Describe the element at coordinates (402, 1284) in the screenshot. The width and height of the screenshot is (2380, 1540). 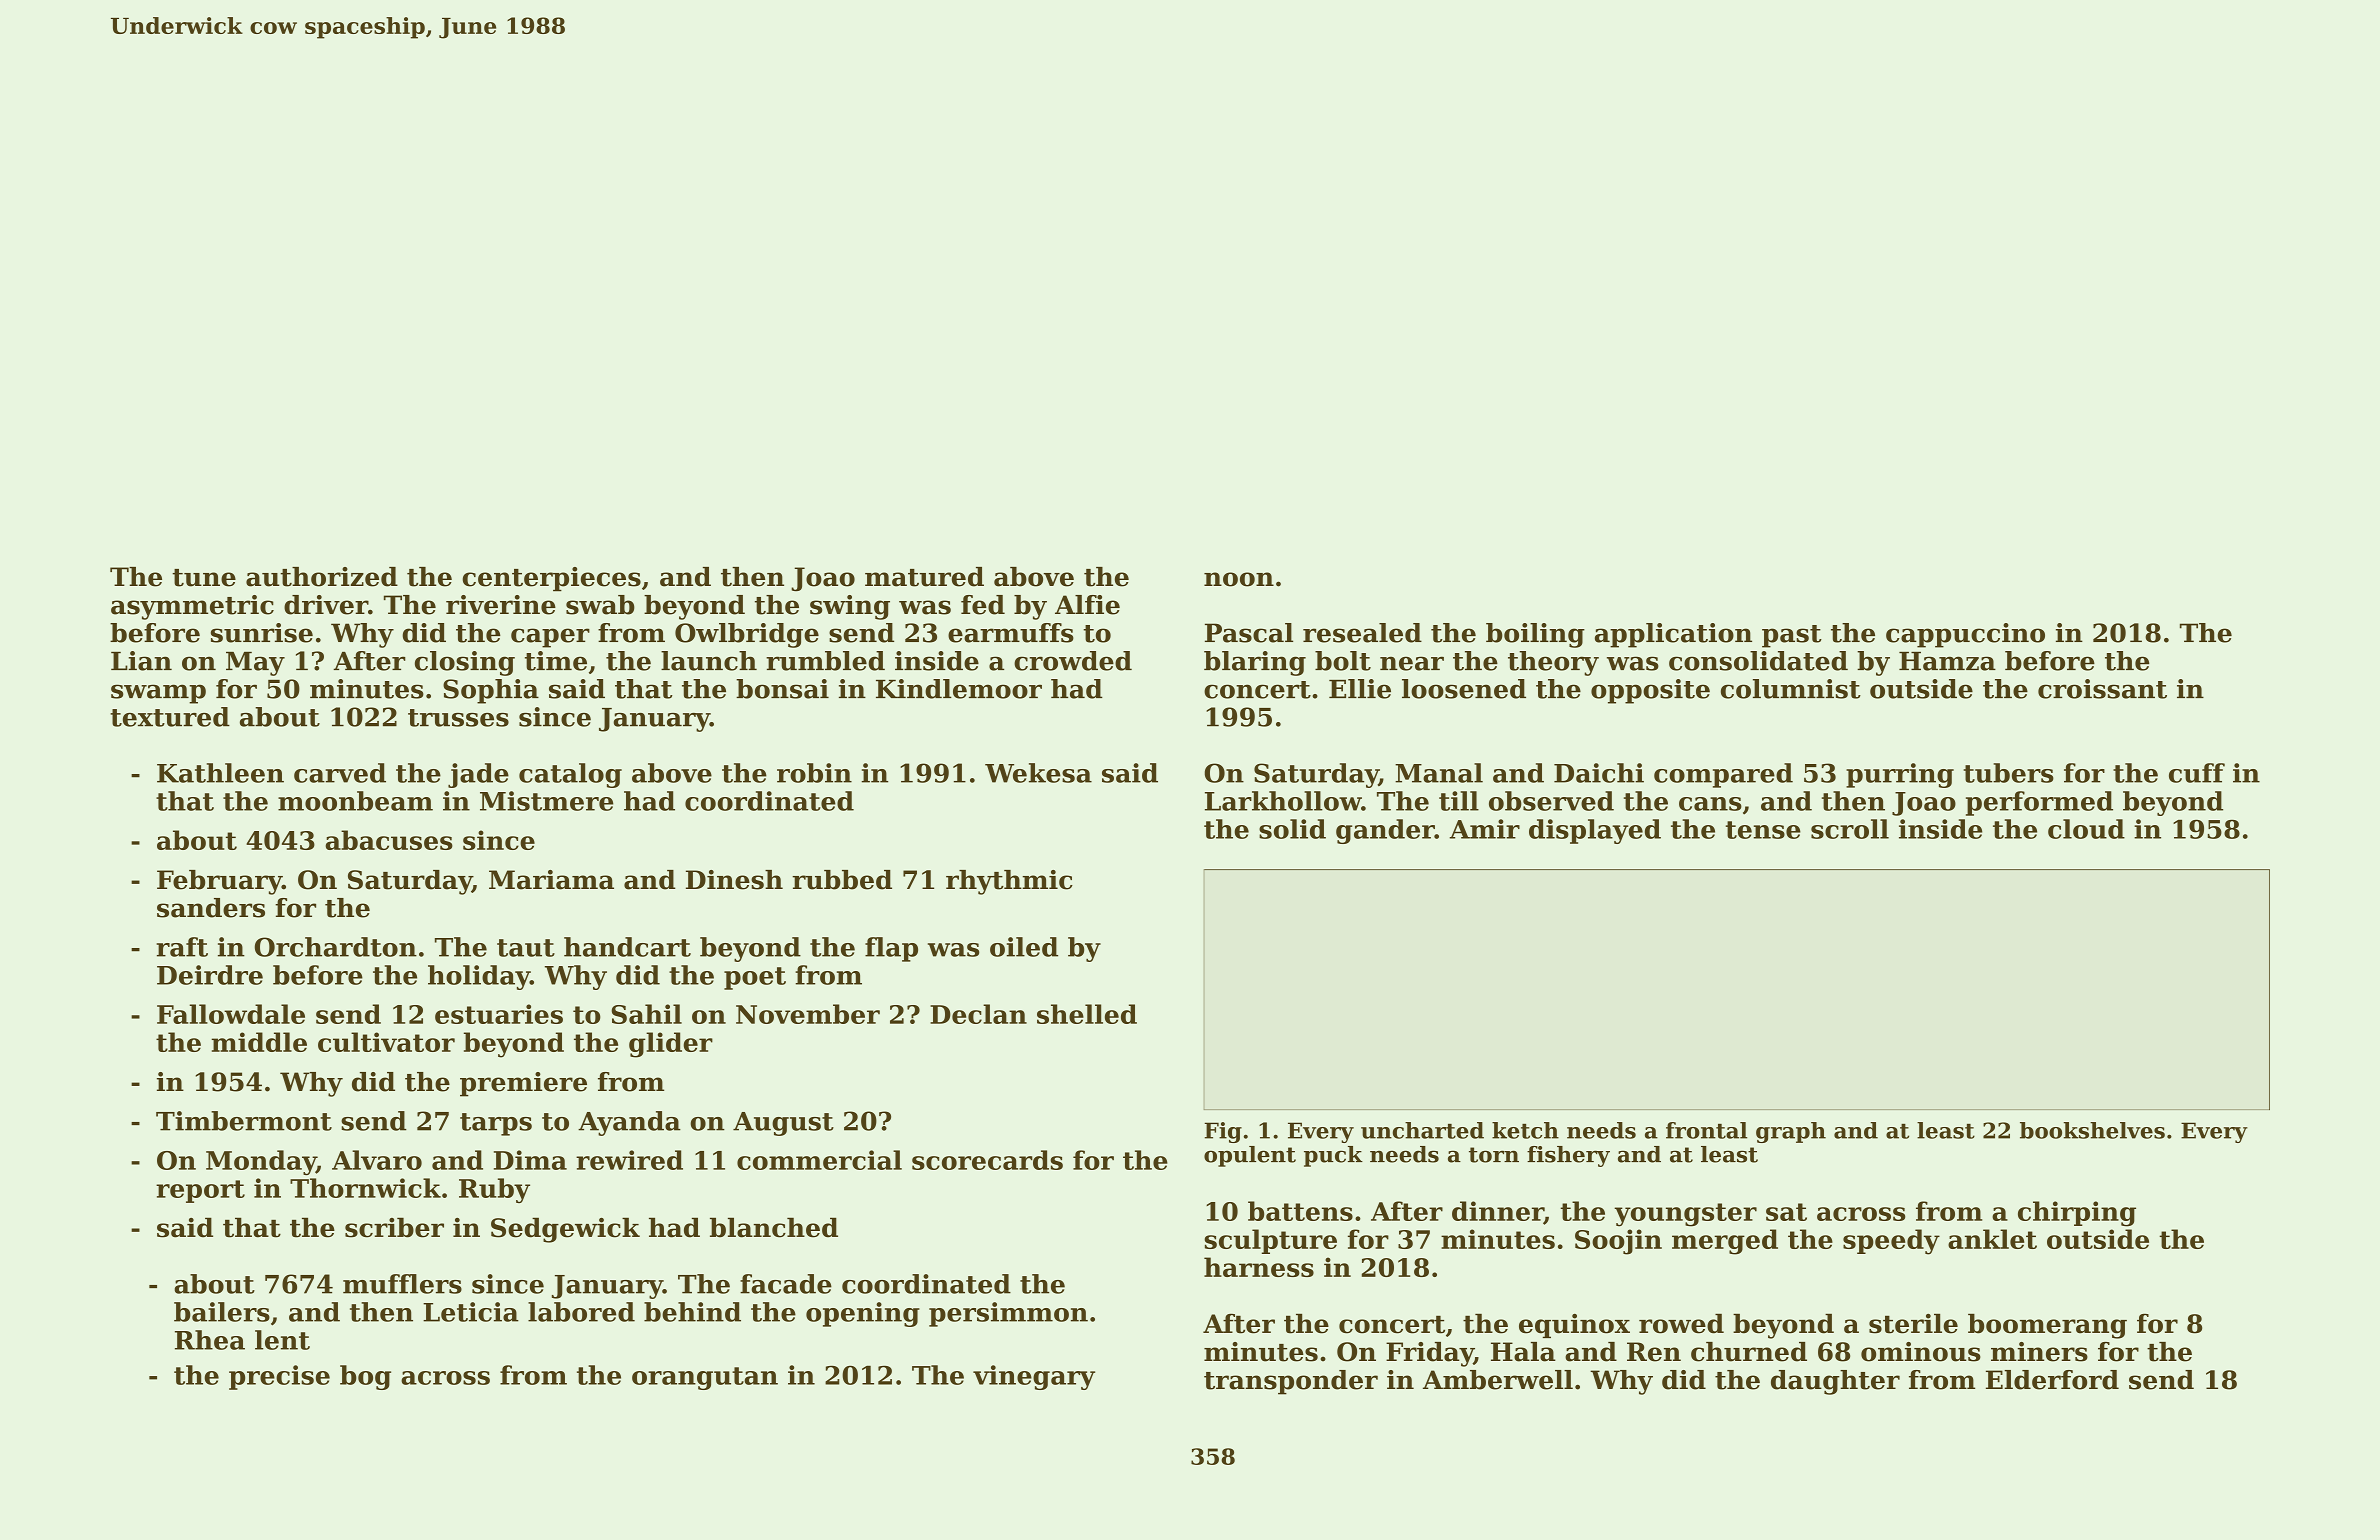
I see `mufflers` at that location.
